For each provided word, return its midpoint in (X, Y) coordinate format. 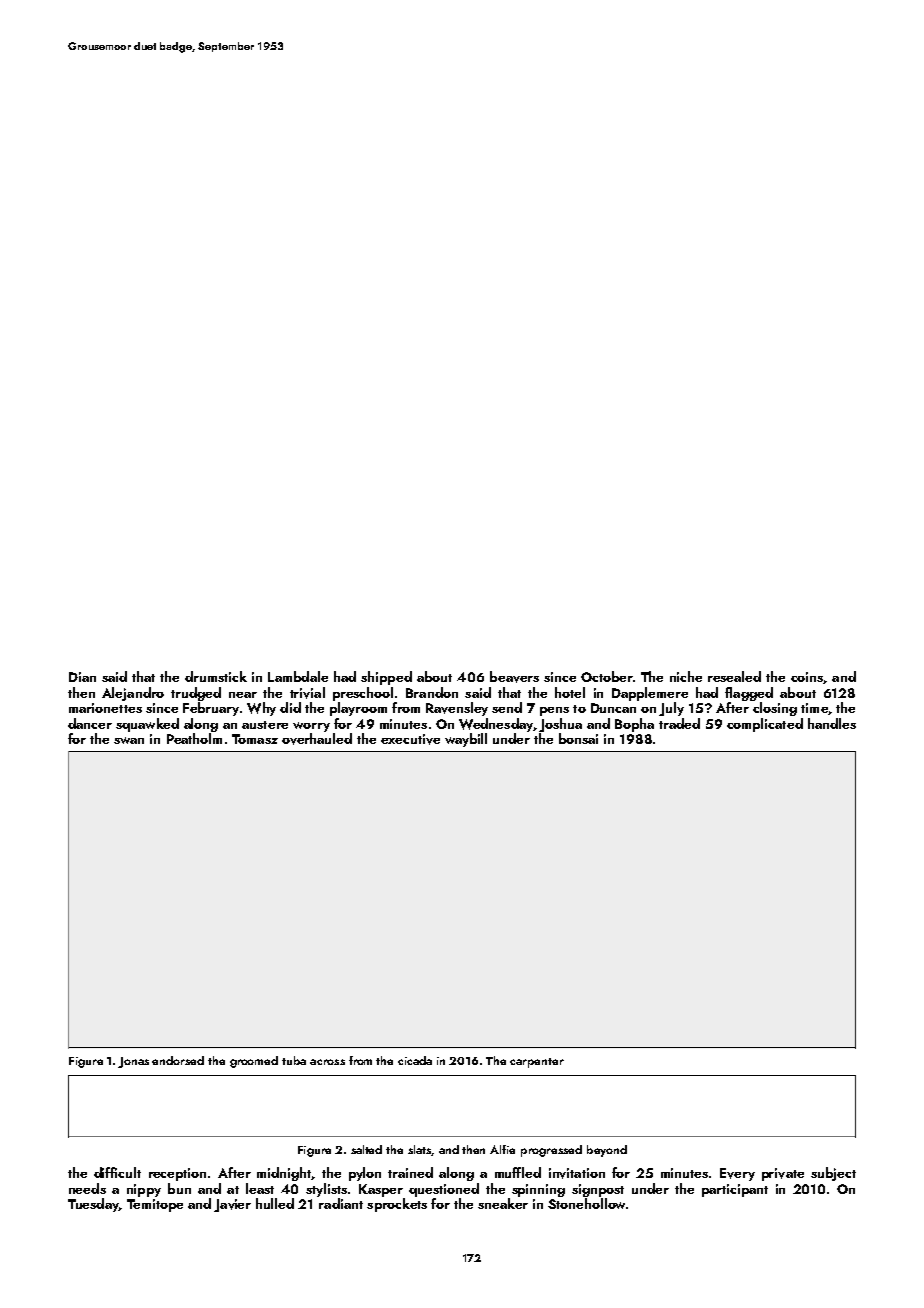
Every (737, 1174)
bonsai (578, 738)
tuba (294, 1060)
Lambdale (298, 676)
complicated (765, 725)
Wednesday (496, 725)
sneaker (503, 1203)
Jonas (133, 1062)
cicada (415, 1060)
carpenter (537, 1063)
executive (410, 739)
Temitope (155, 1205)
